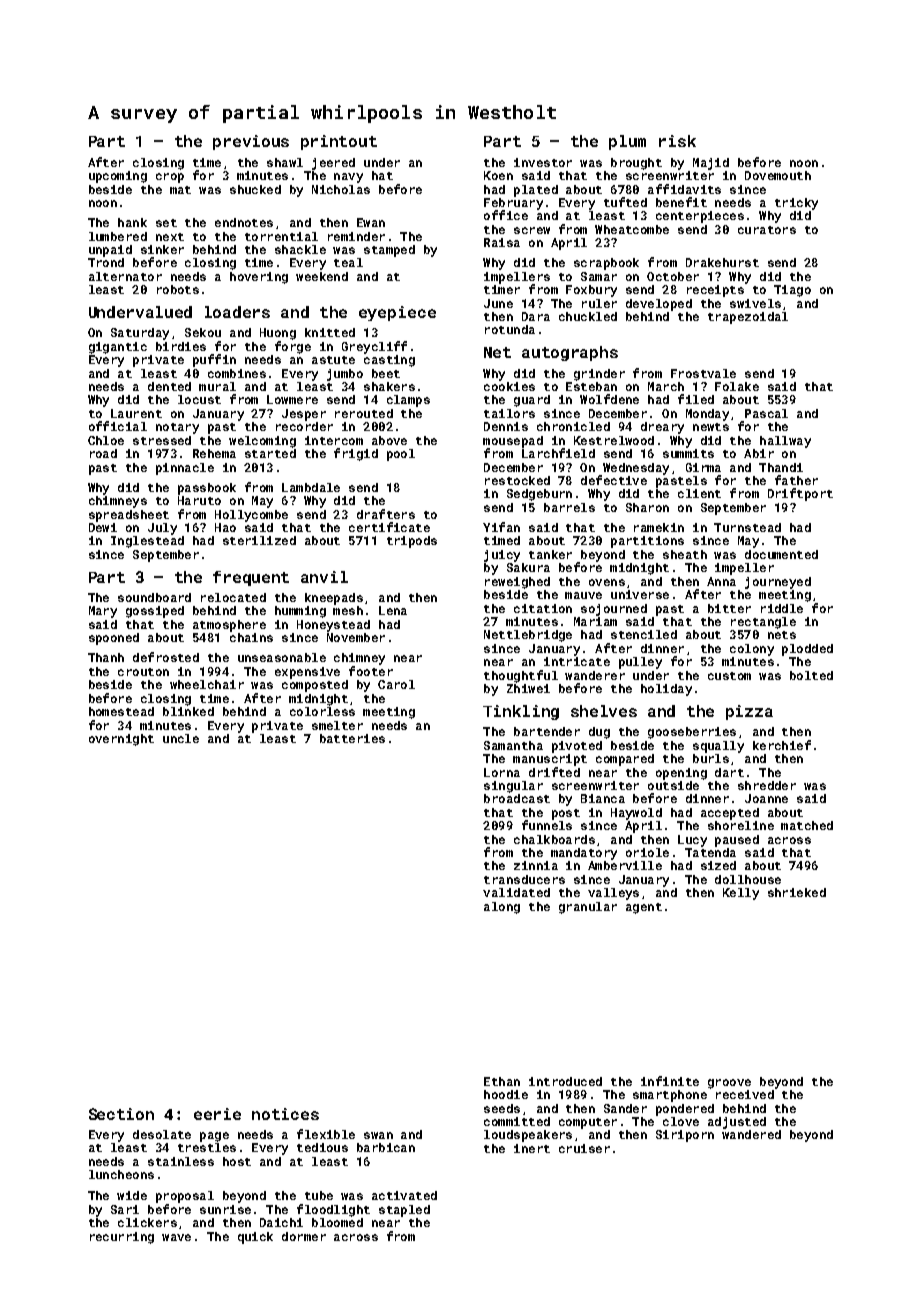 The height and width of the screenshot is (1308, 924). Describe the element at coordinates (348, 178) in the screenshot. I see `navy` at that location.
